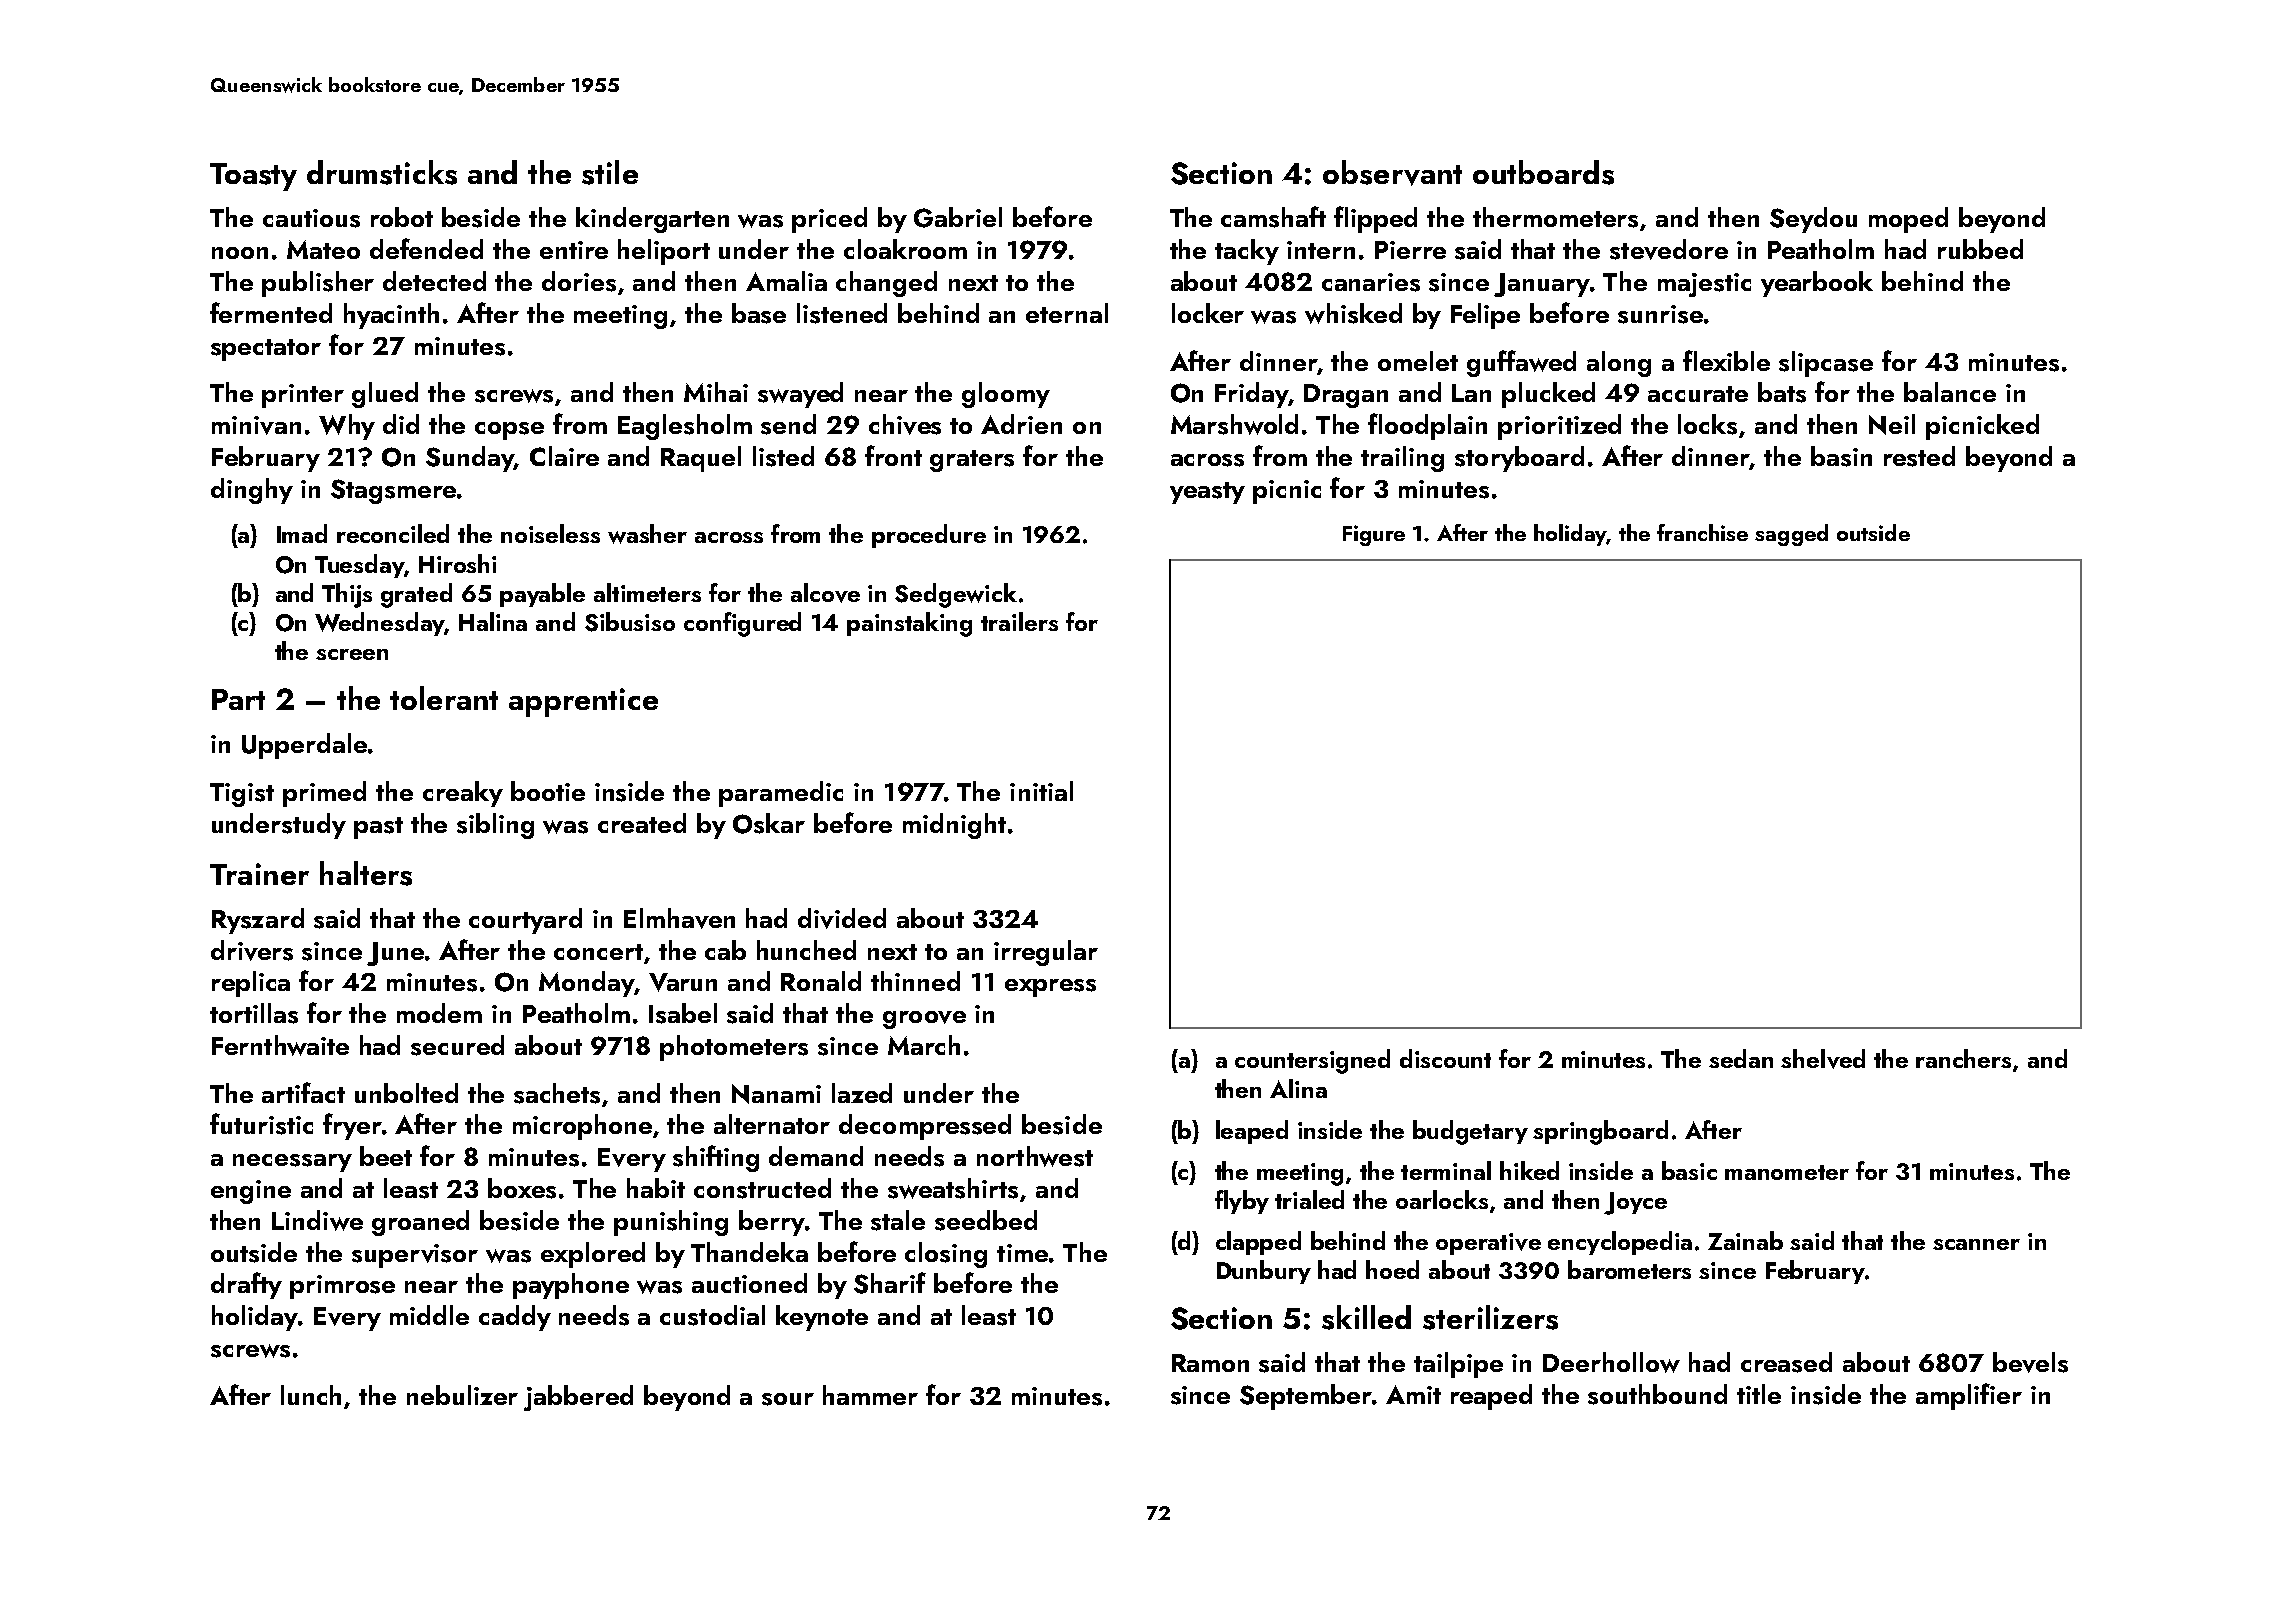 Image resolution: width=2292 pixels, height=1620 pixels. What do you see at coordinates (462, 1395) in the screenshot?
I see `nebulizer` at bounding box center [462, 1395].
